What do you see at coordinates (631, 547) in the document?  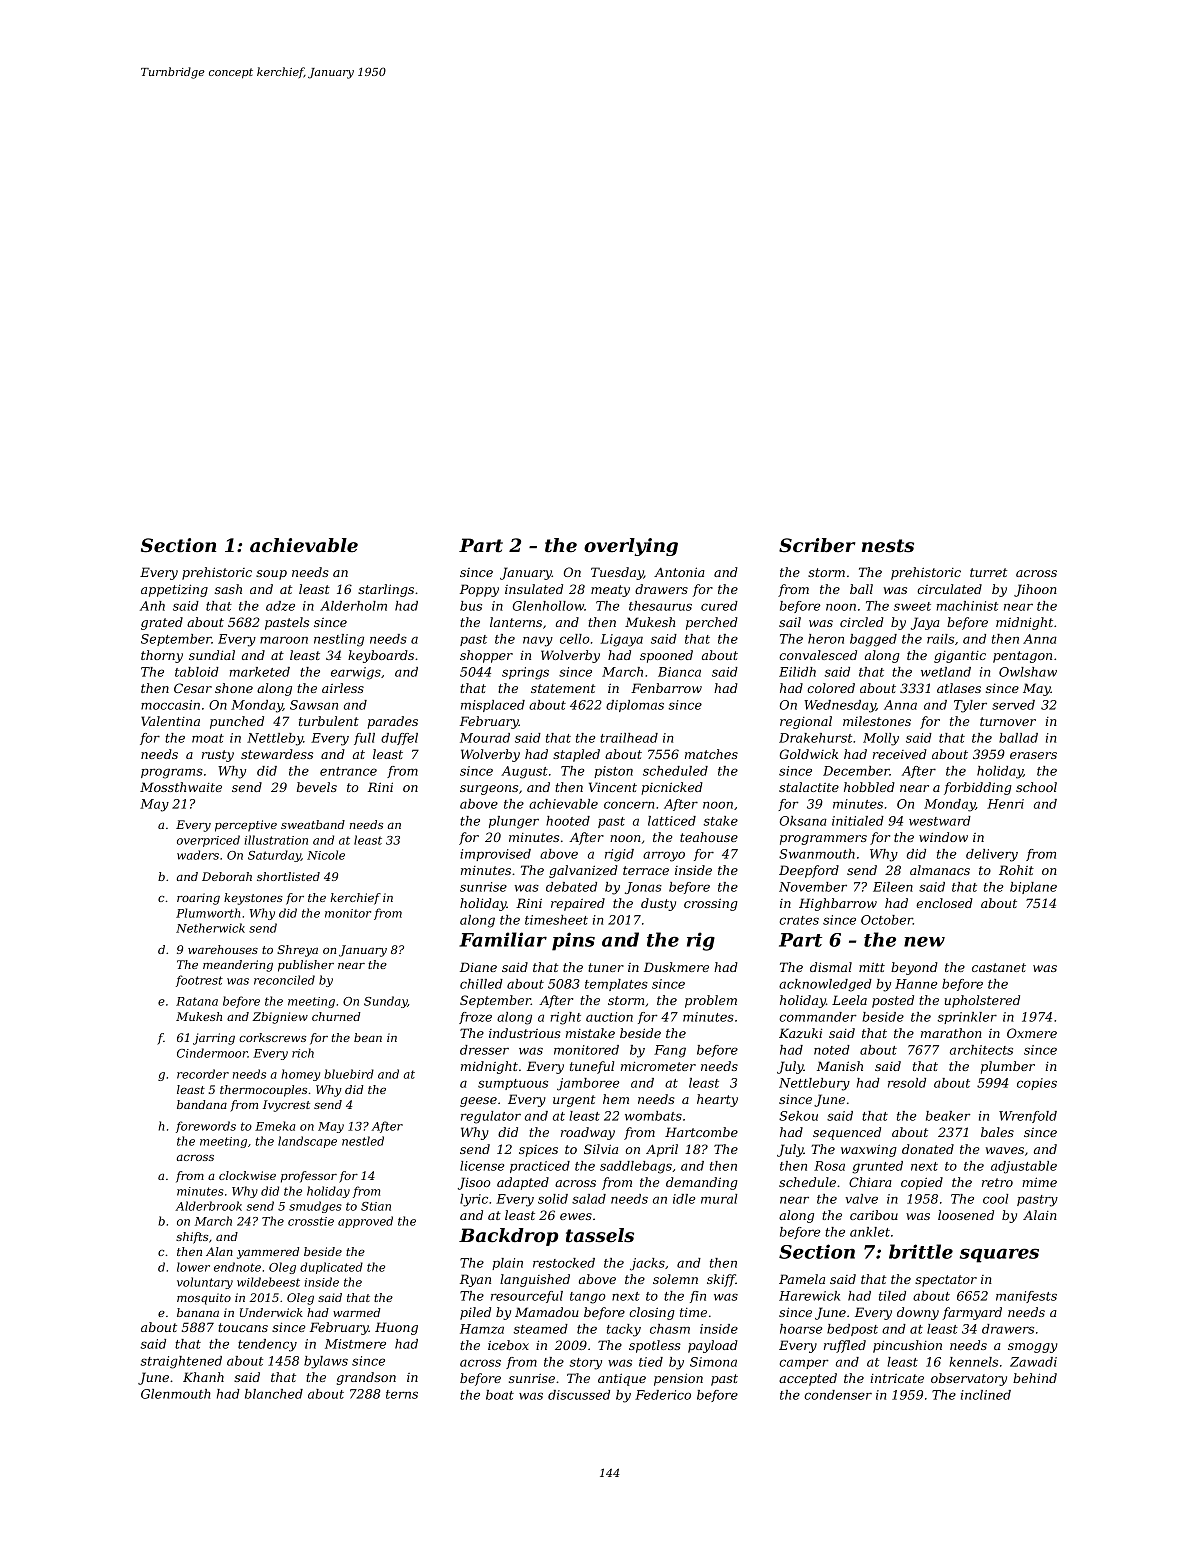 I see `overlying` at bounding box center [631, 547].
